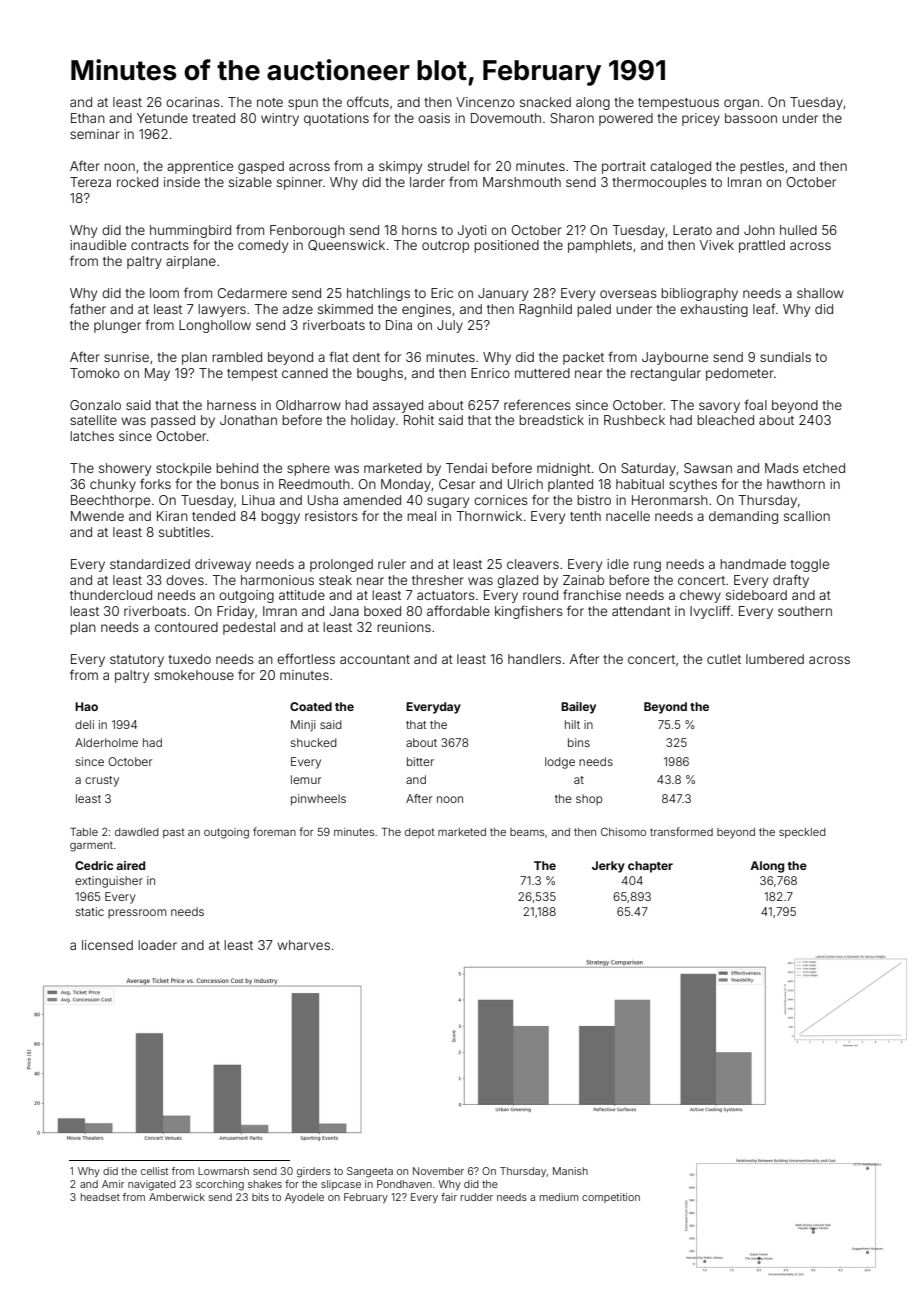 This image has width=924, height=1308. Describe the element at coordinates (86, 706) in the image. I see `Hao` at that location.
